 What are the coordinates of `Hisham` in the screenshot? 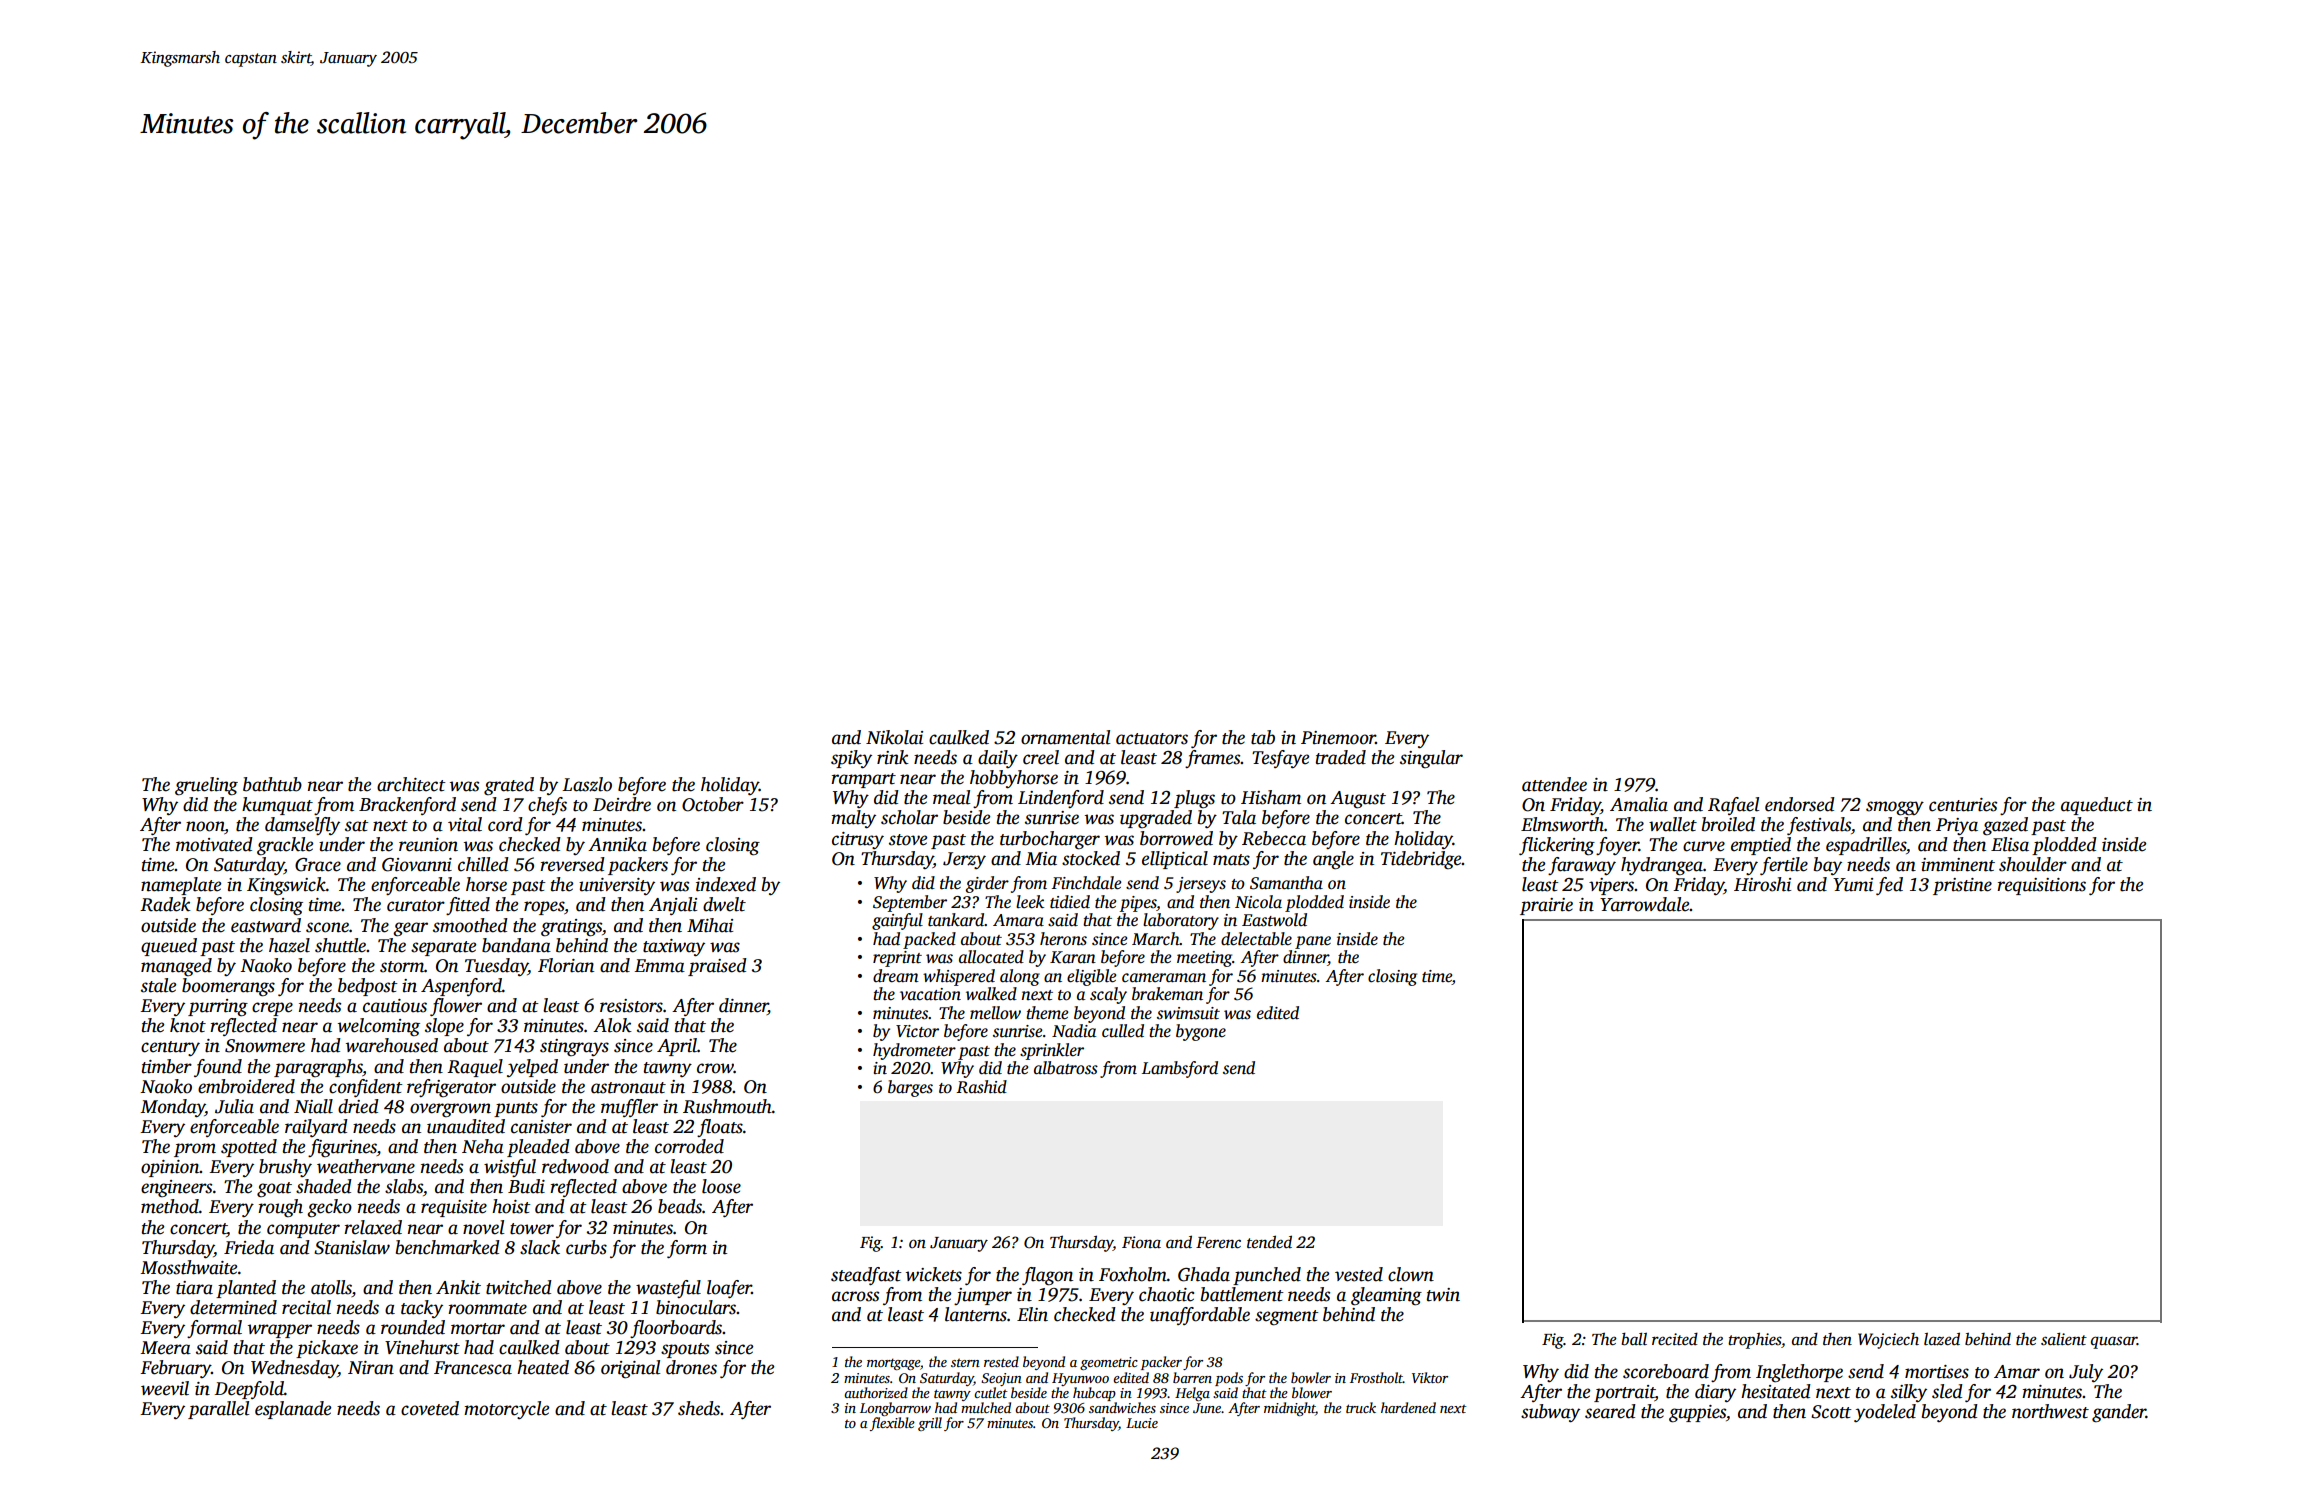 It's located at (1271, 797).
